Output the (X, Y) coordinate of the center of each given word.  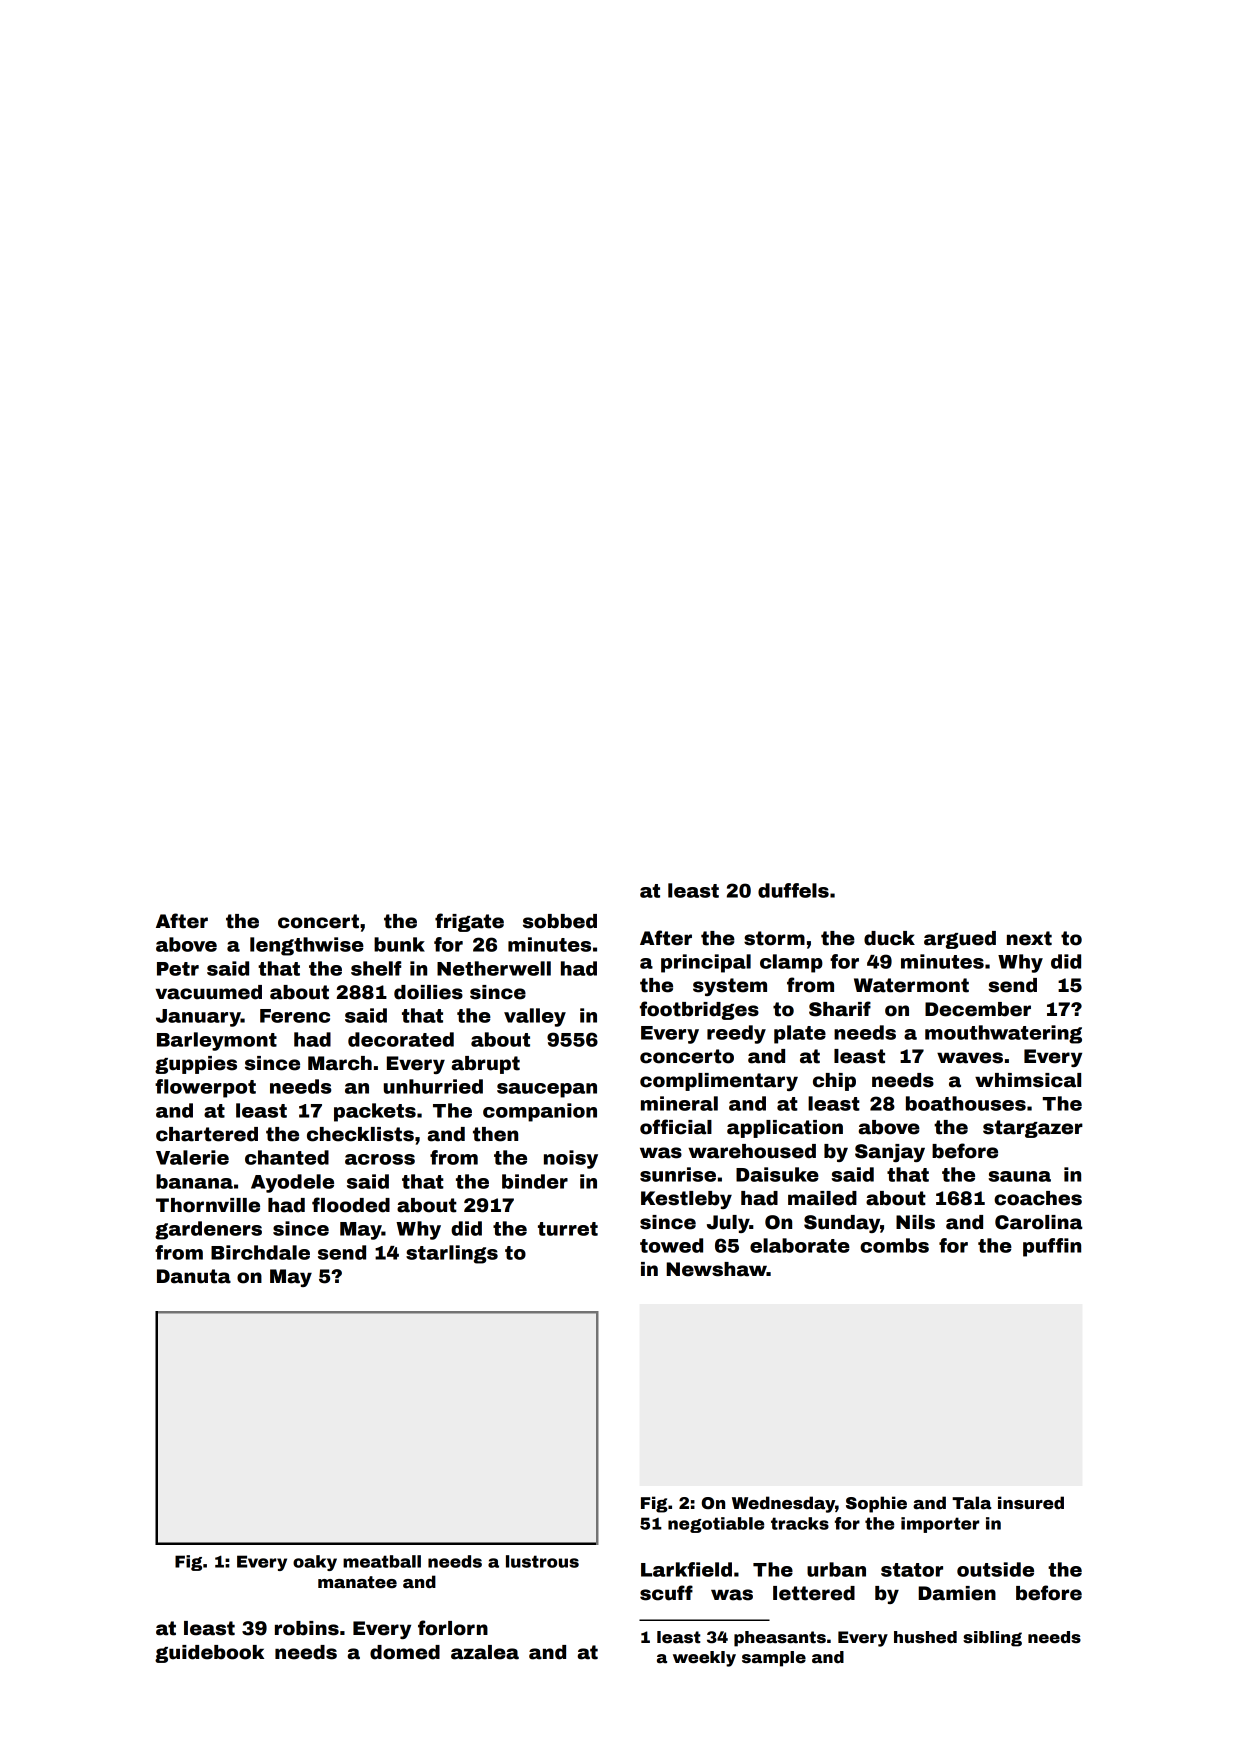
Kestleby (686, 1200)
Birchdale (260, 1252)
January (198, 1018)
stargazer (1033, 1129)
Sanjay (890, 1153)
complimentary (719, 1082)
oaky (315, 1563)
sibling (992, 1639)
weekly (704, 1659)
